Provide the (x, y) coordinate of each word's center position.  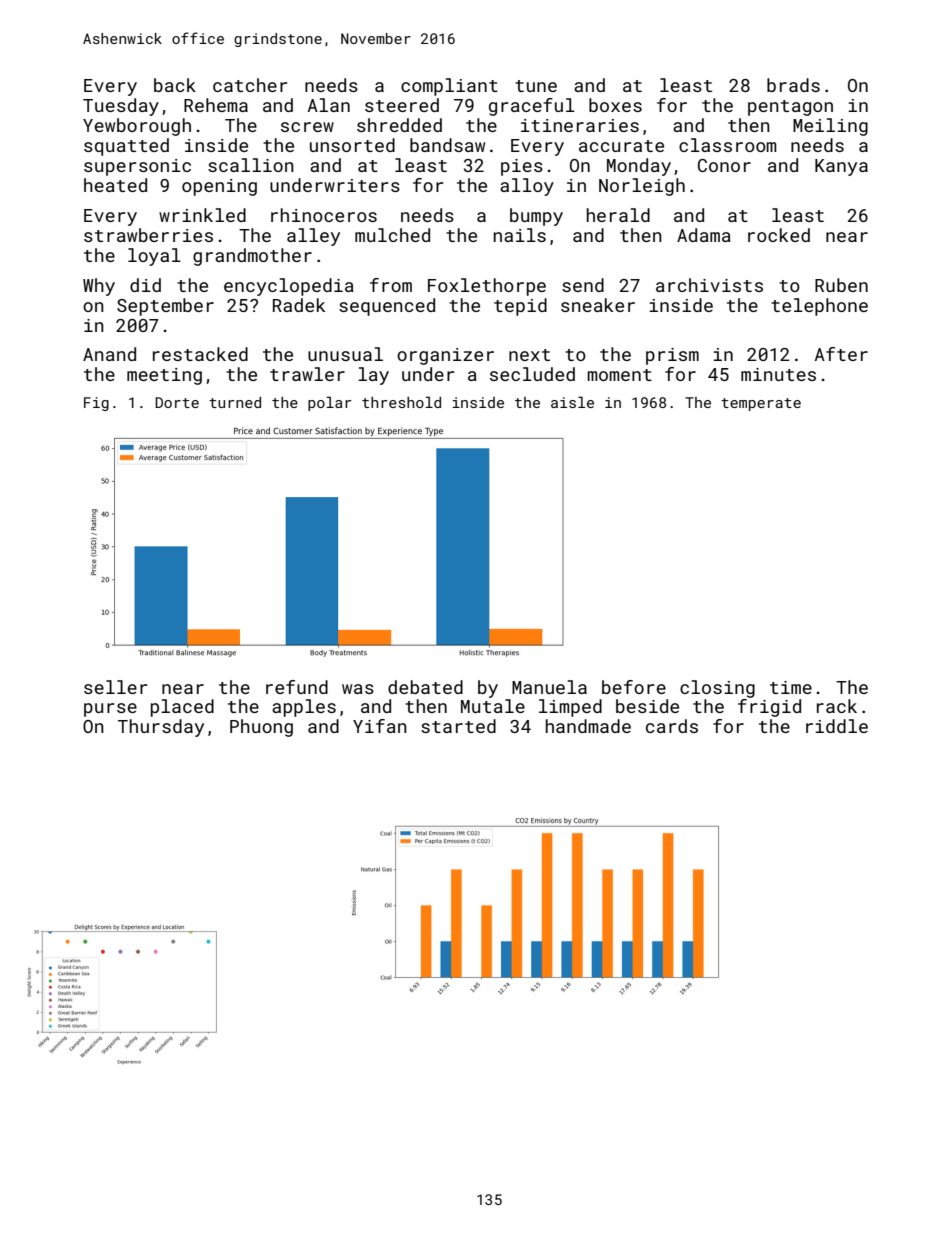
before (634, 687)
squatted (126, 147)
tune (536, 86)
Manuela (549, 687)
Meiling (830, 127)
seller (115, 687)
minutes (778, 374)
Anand (109, 354)
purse (110, 710)
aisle (572, 402)
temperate (761, 404)
